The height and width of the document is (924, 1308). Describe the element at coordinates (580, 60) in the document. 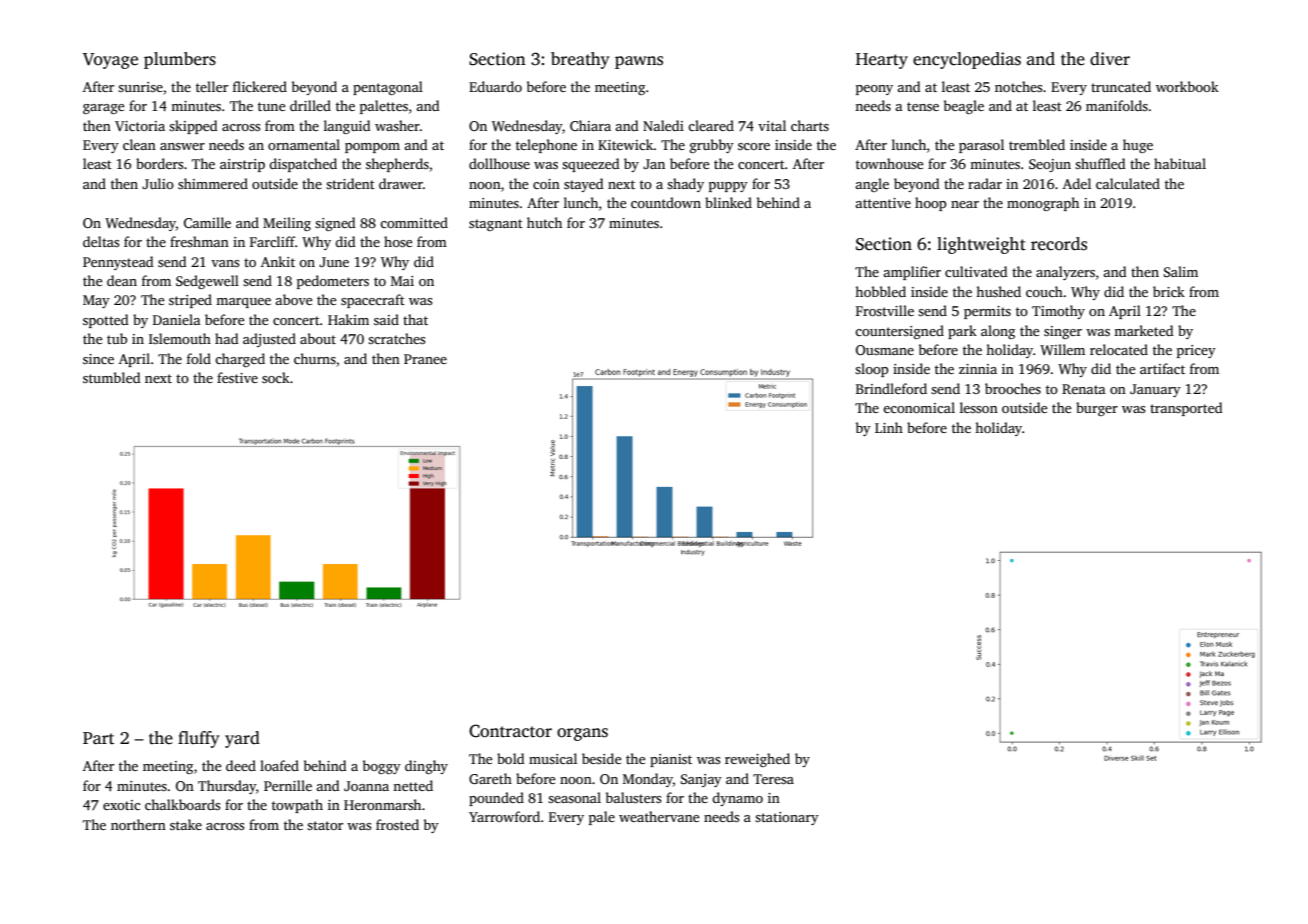

I see `breathy` at that location.
